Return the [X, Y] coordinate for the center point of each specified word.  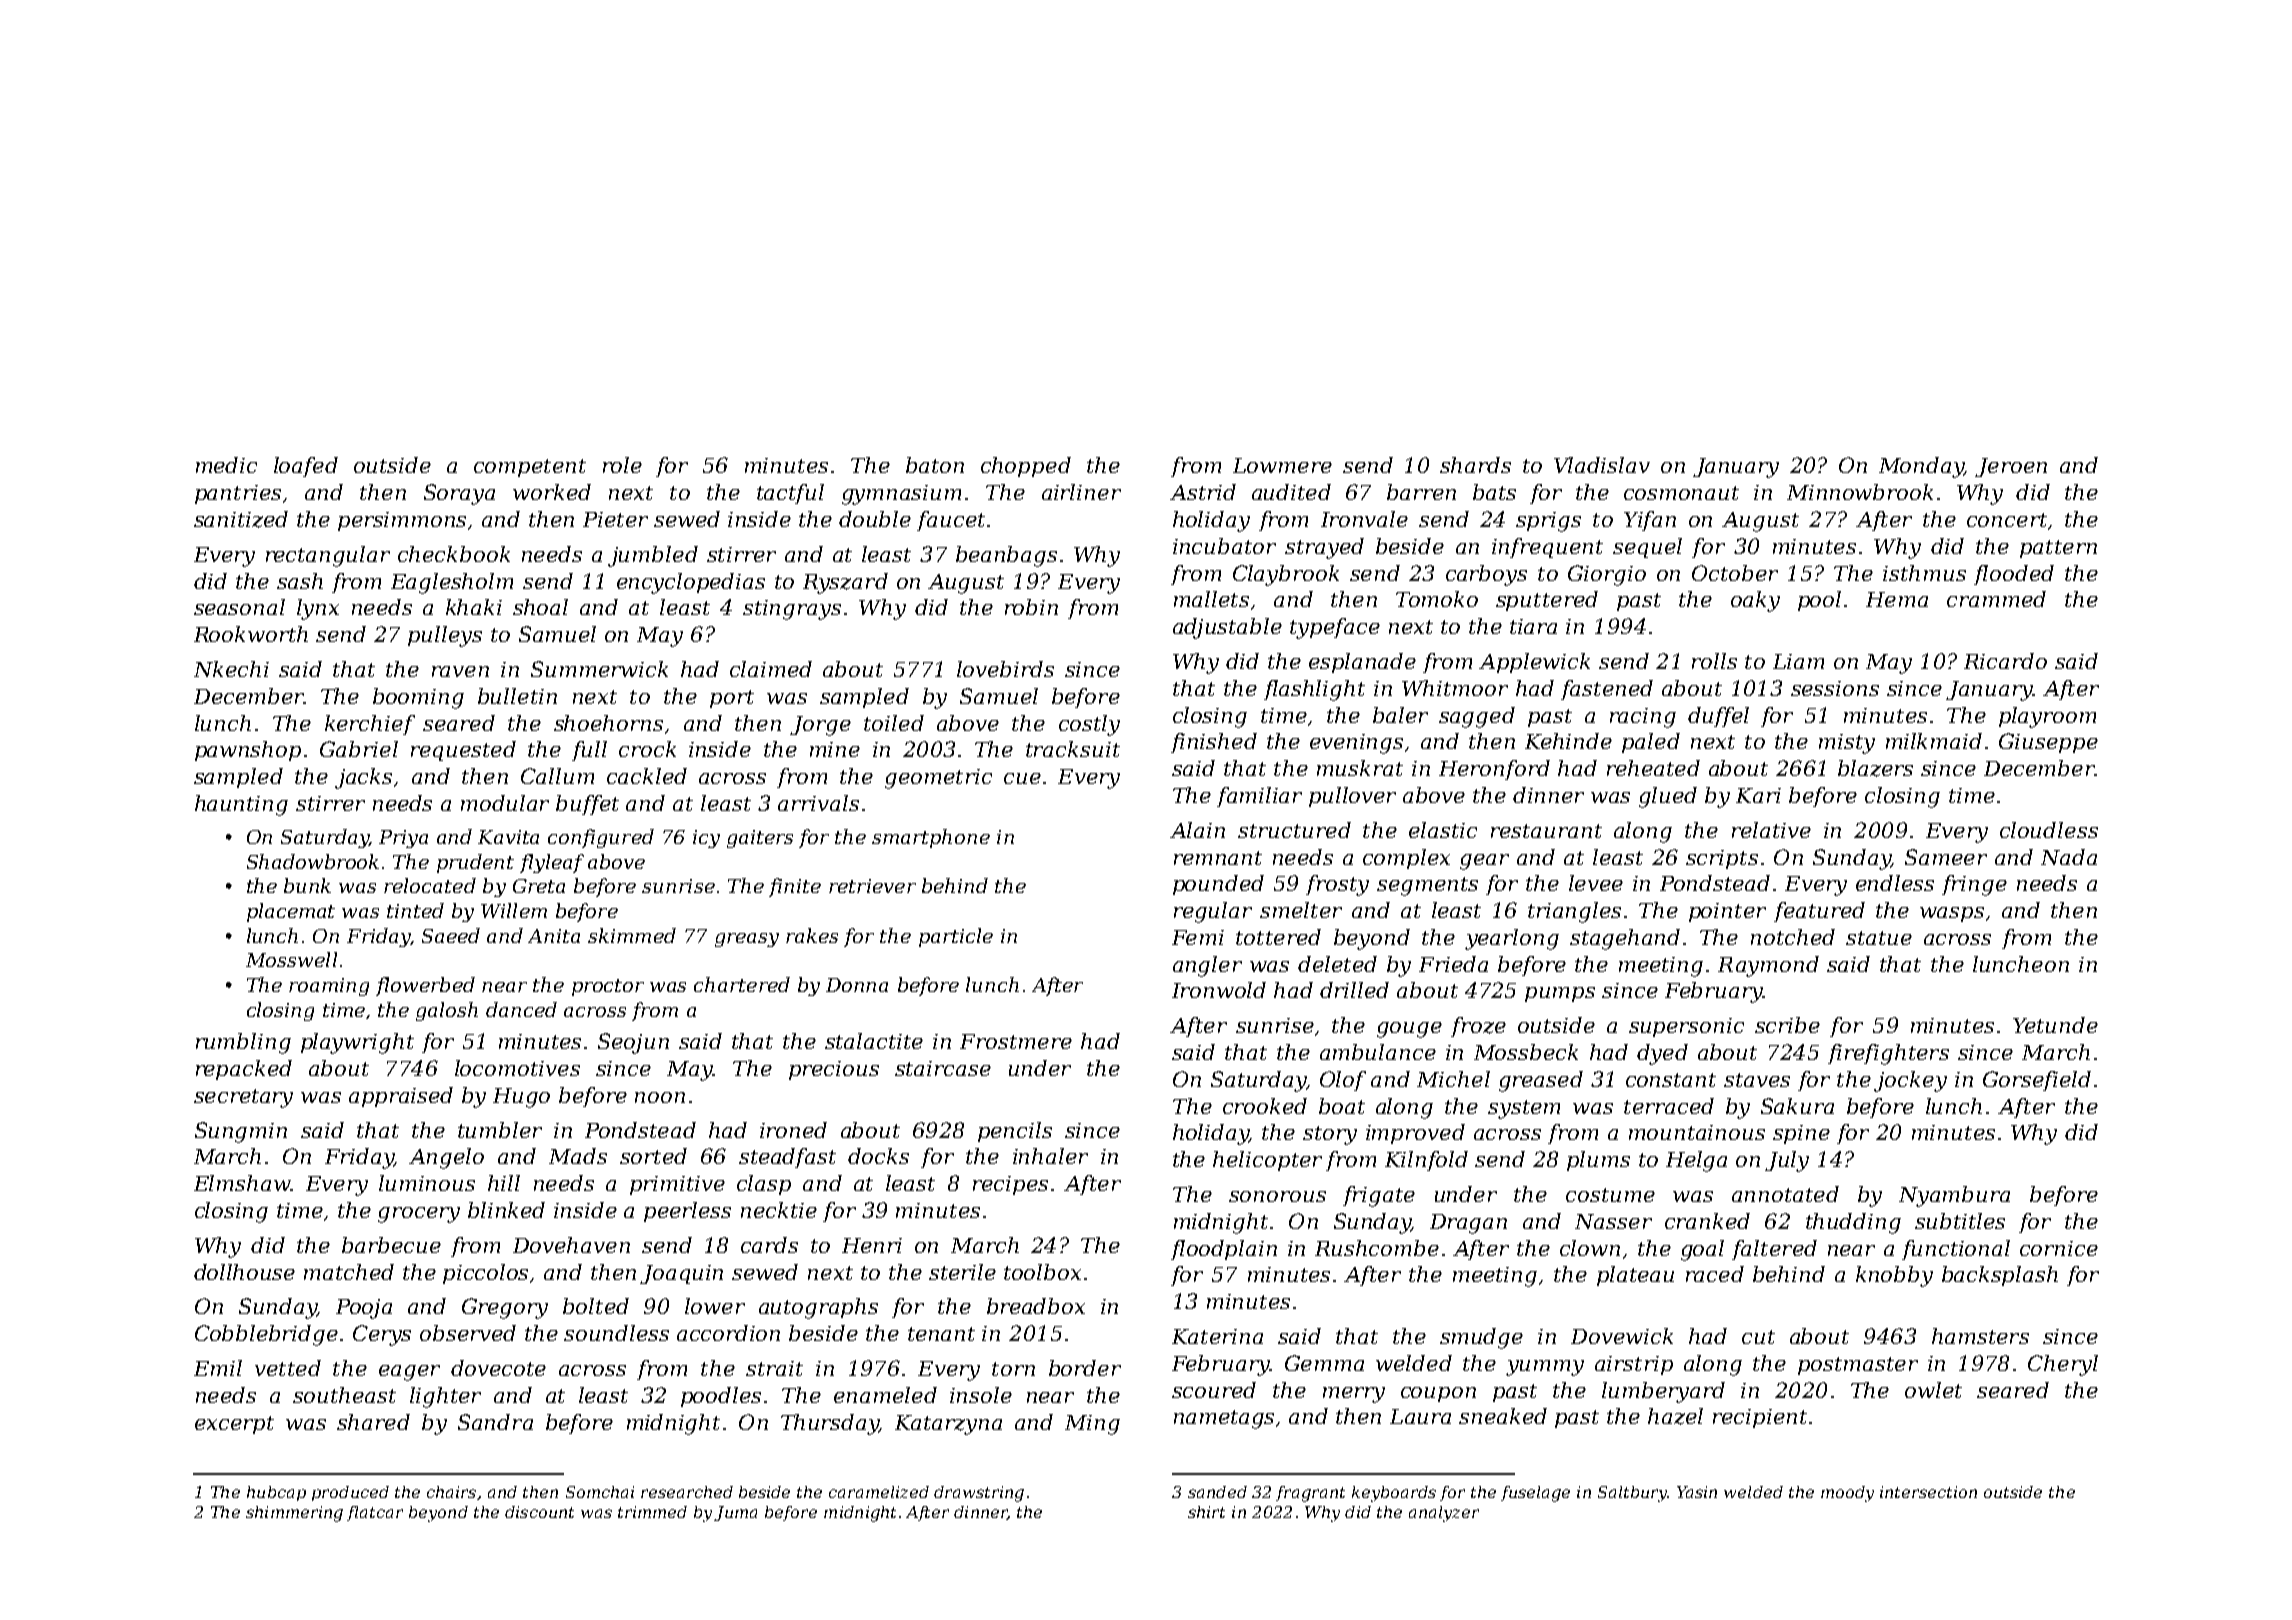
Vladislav [1602, 465]
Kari [1758, 795]
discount [539, 1512]
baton [935, 465]
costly [1089, 725]
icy [706, 839]
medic [226, 465]
